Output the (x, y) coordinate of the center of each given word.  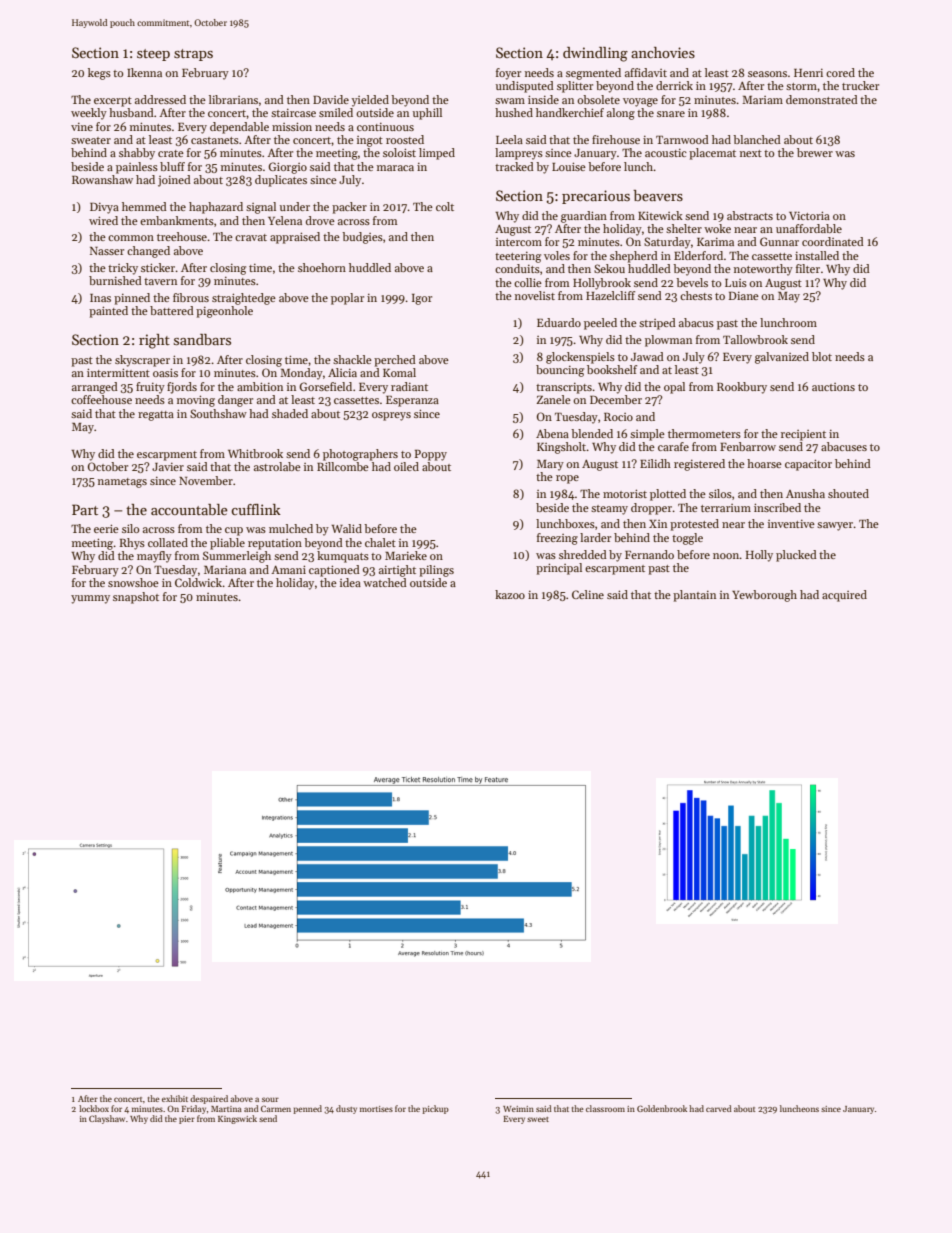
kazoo (510, 594)
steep (153, 55)
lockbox (94, 1108)
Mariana (225, 569)
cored (840, 72)
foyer (508, 74)
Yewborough (764, 596)
